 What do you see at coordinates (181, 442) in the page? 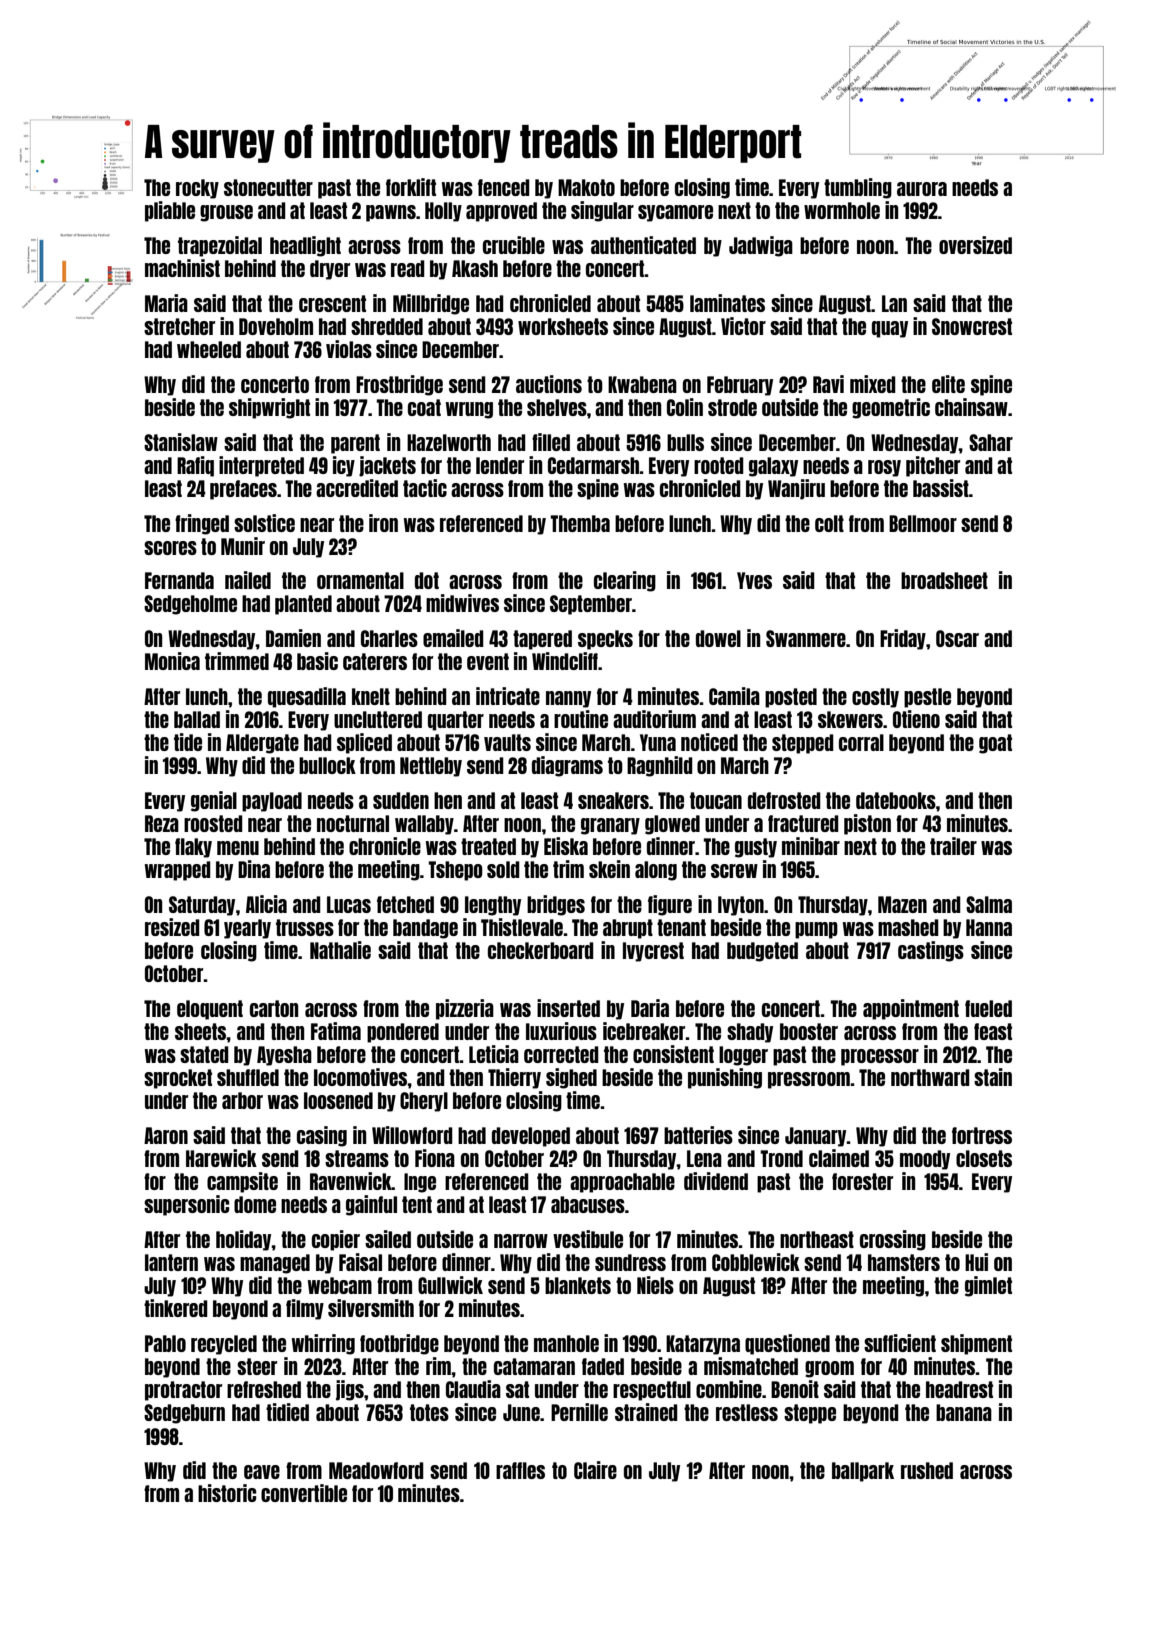
I see `Stanislaw` at bounding box center [181, 442].
